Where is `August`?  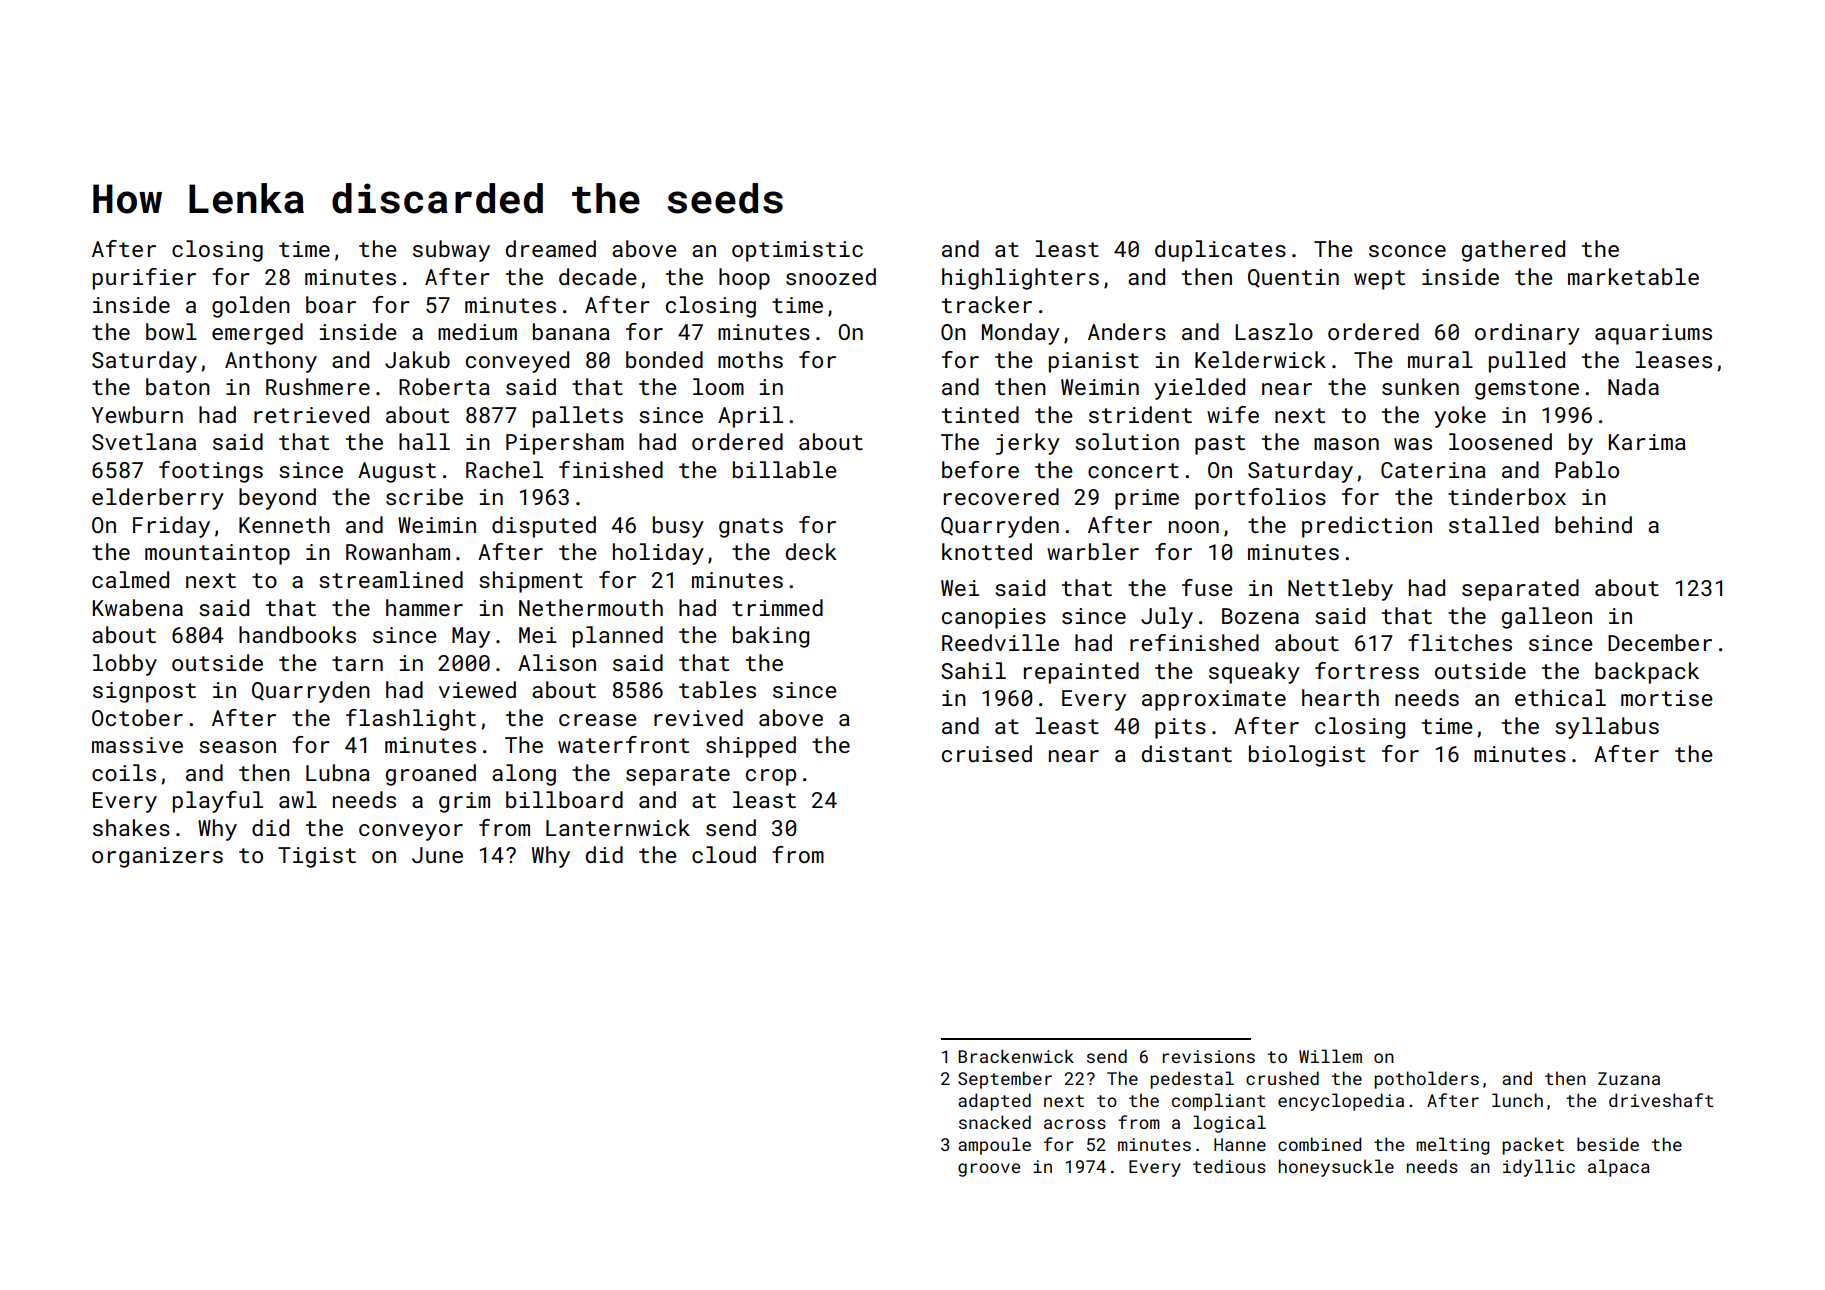 August is located at coordinates (397, 472).
